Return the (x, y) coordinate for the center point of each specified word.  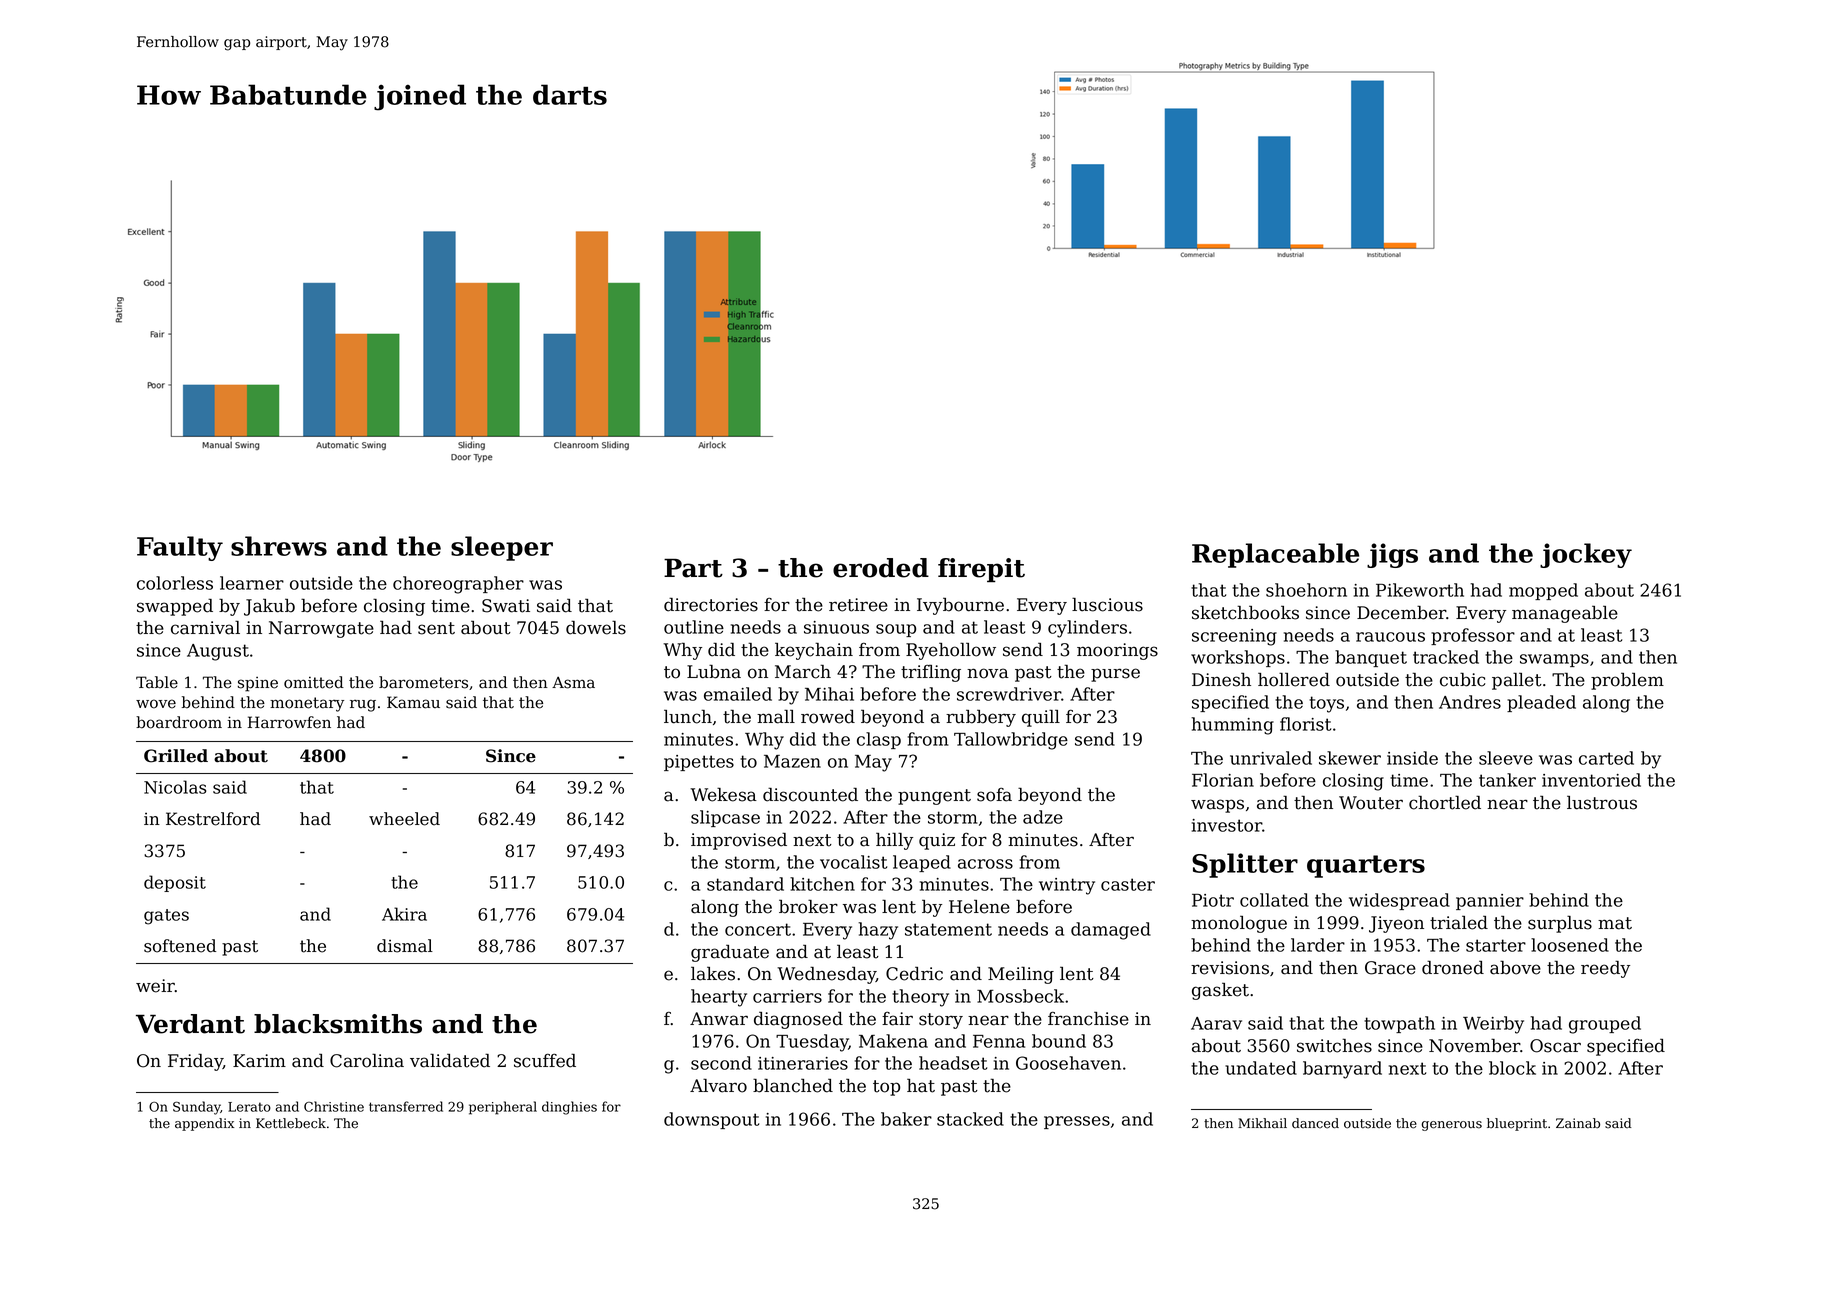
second (721, 1063)
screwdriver (1009, 694)
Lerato (249, 1107)
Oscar (1555, 1046)
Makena (893, 1041)
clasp (879, 740)
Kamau (413, 702)
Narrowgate (321, 629)
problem (1627, 681)
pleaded (1541, 703)
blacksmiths (338, 1024)
